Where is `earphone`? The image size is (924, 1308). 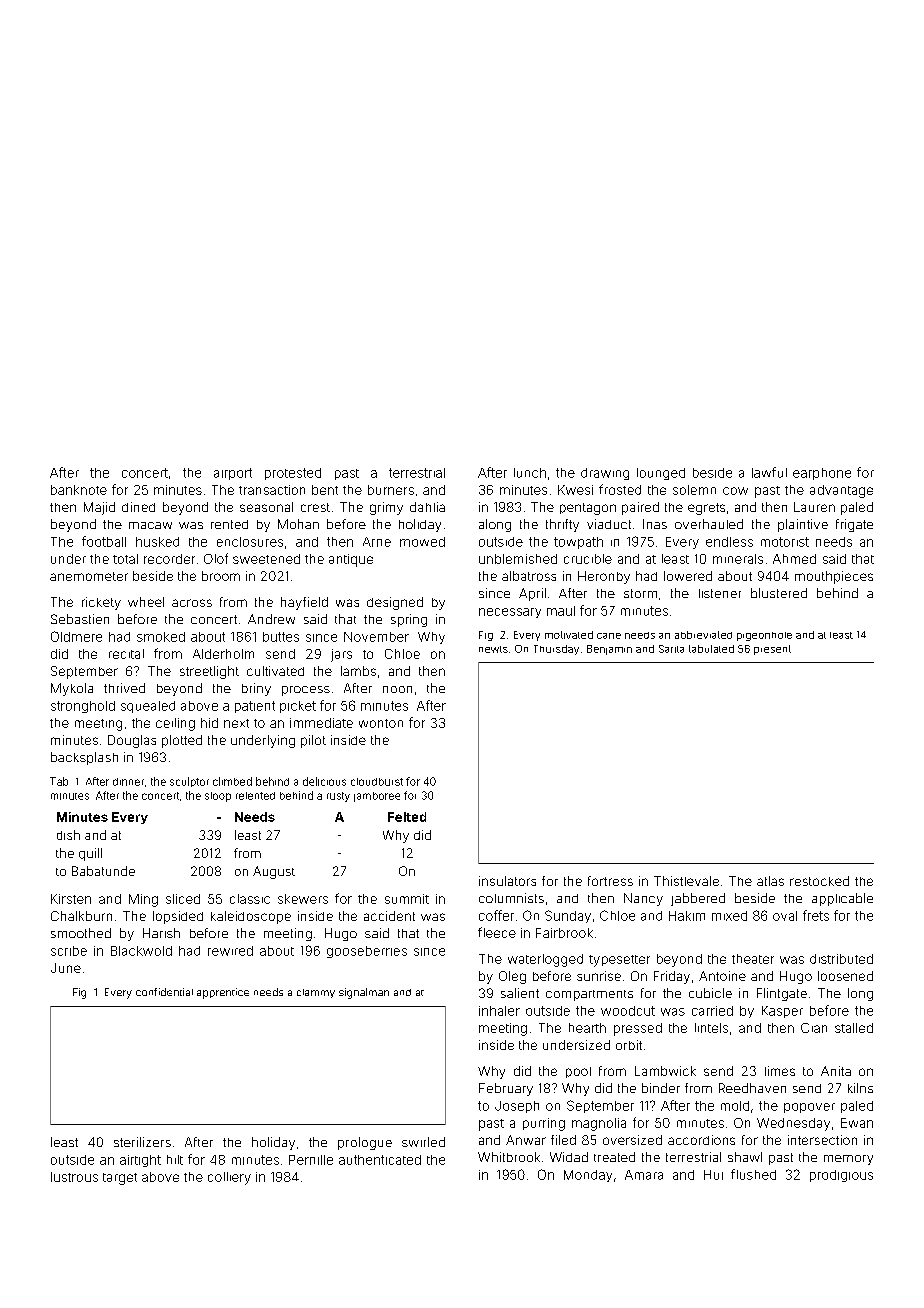 earphone is located at coordinates (822, 474).
